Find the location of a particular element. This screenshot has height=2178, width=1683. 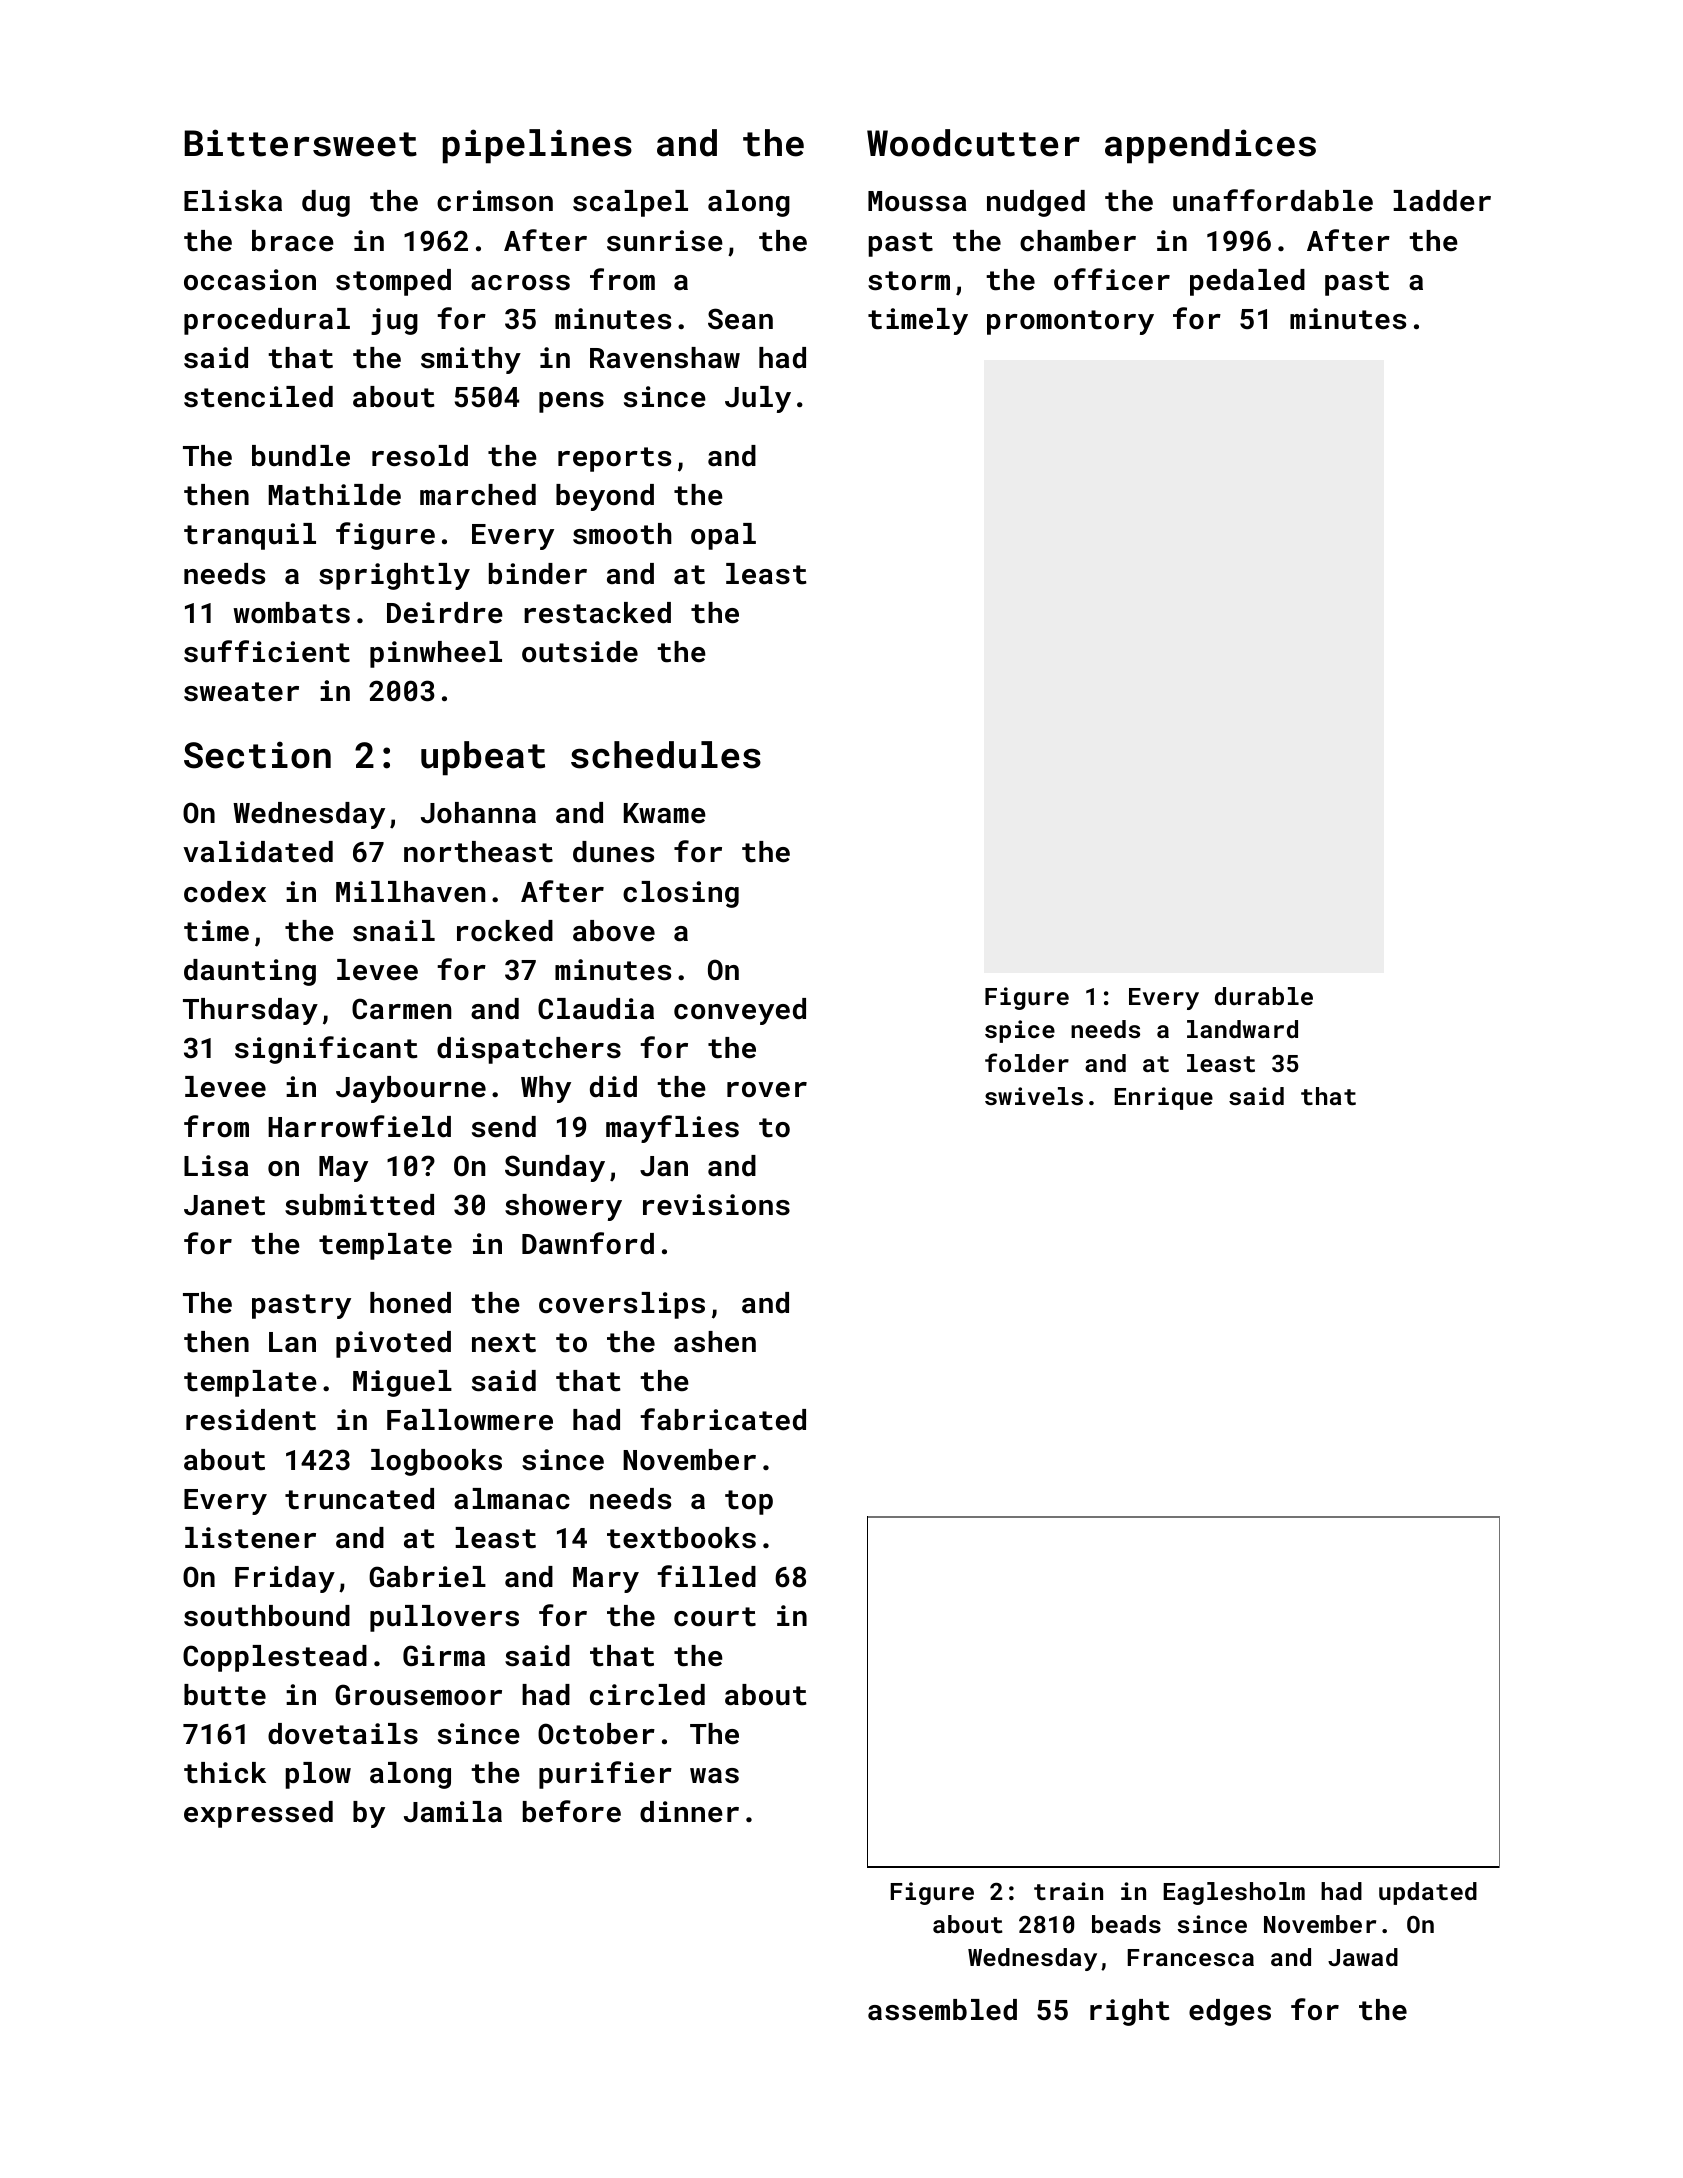

significant is located at coordinates (326, 1050).
